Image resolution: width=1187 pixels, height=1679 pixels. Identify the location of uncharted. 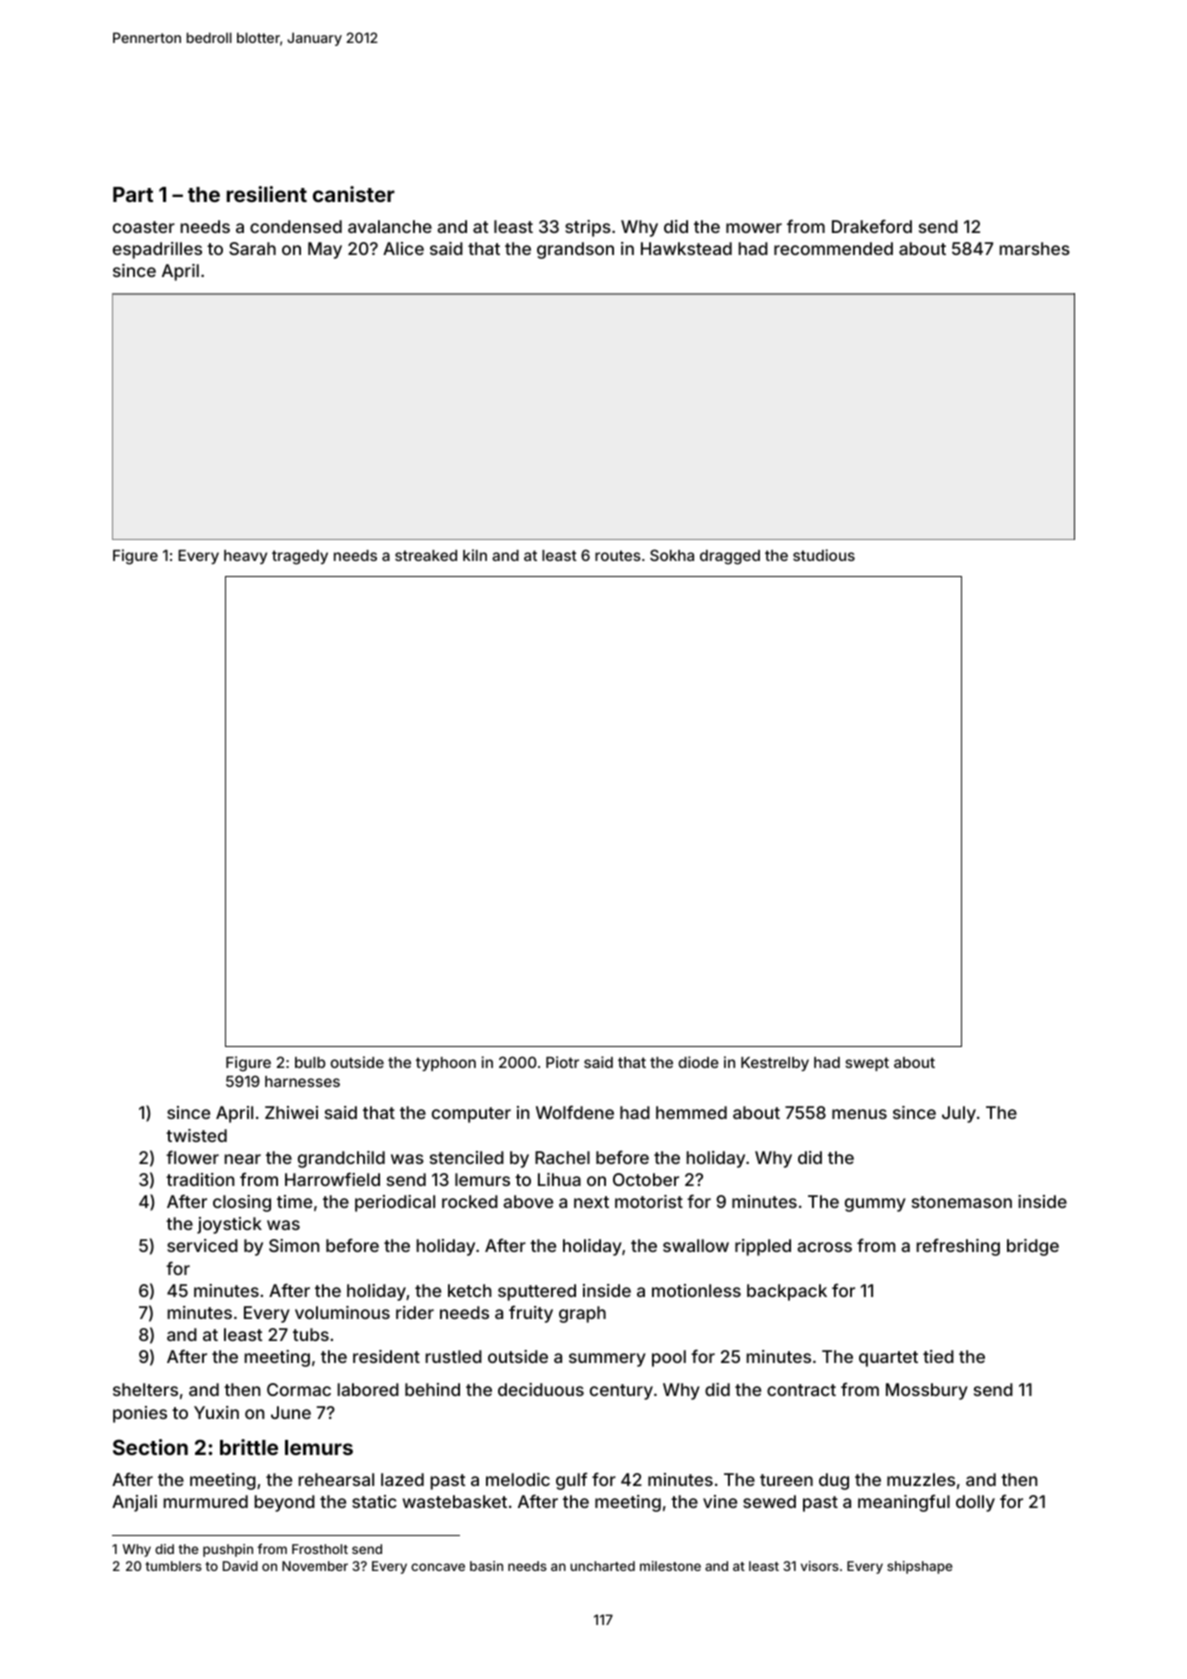
(602, 1566).
